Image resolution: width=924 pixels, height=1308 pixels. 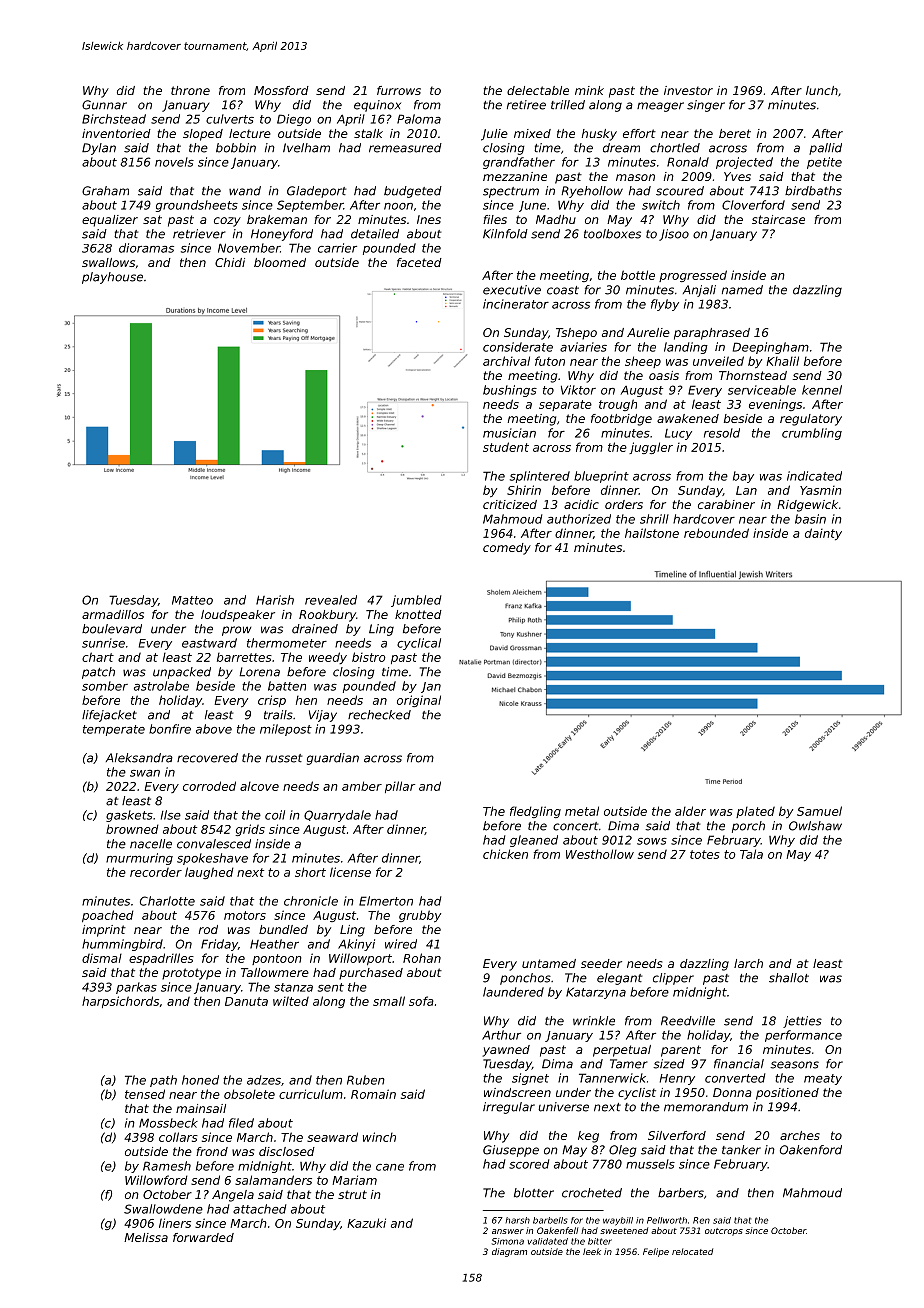 I want to click on Mossford, so click(x=281, y=90).
